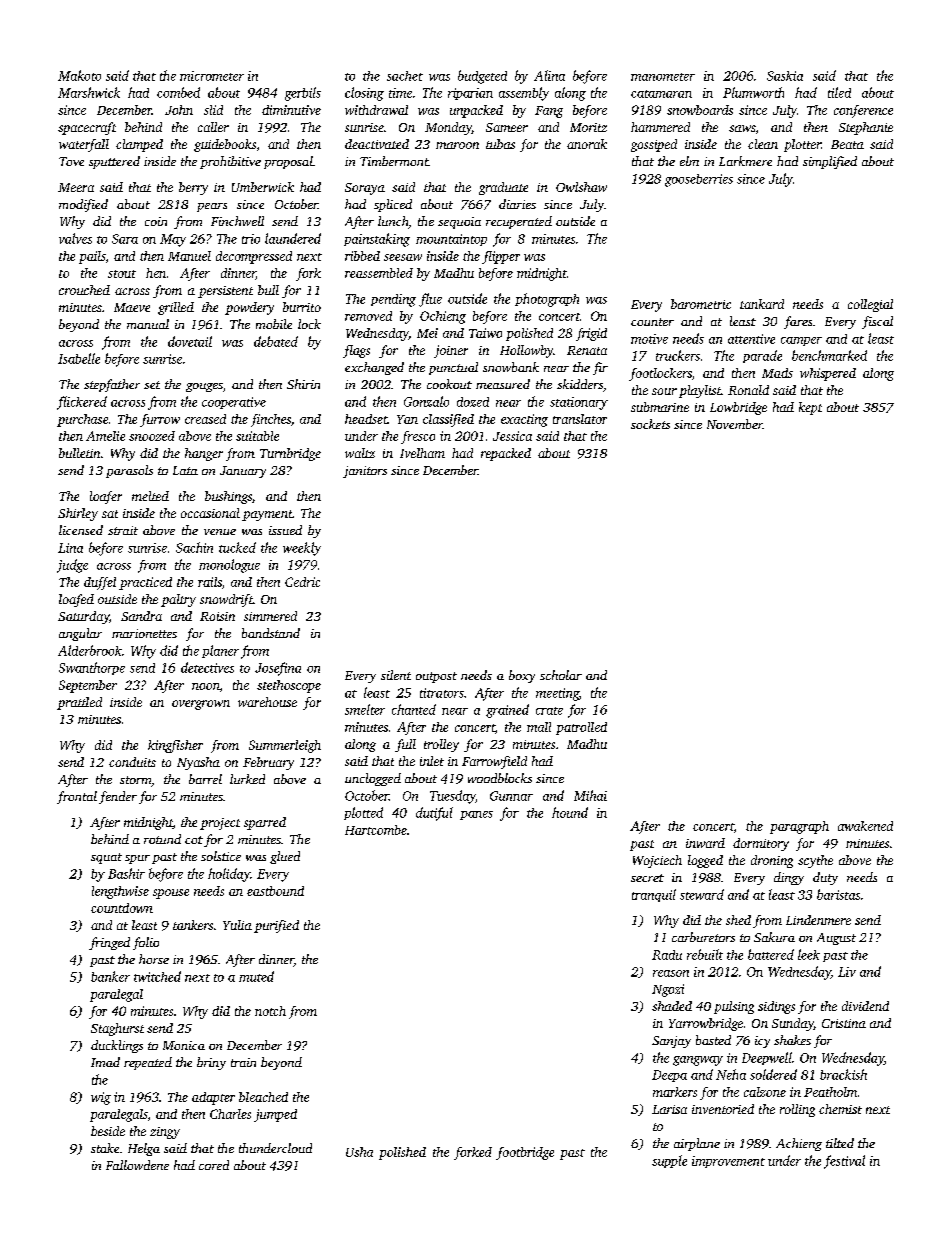  I want to click on tiled, so click(839, 92).
